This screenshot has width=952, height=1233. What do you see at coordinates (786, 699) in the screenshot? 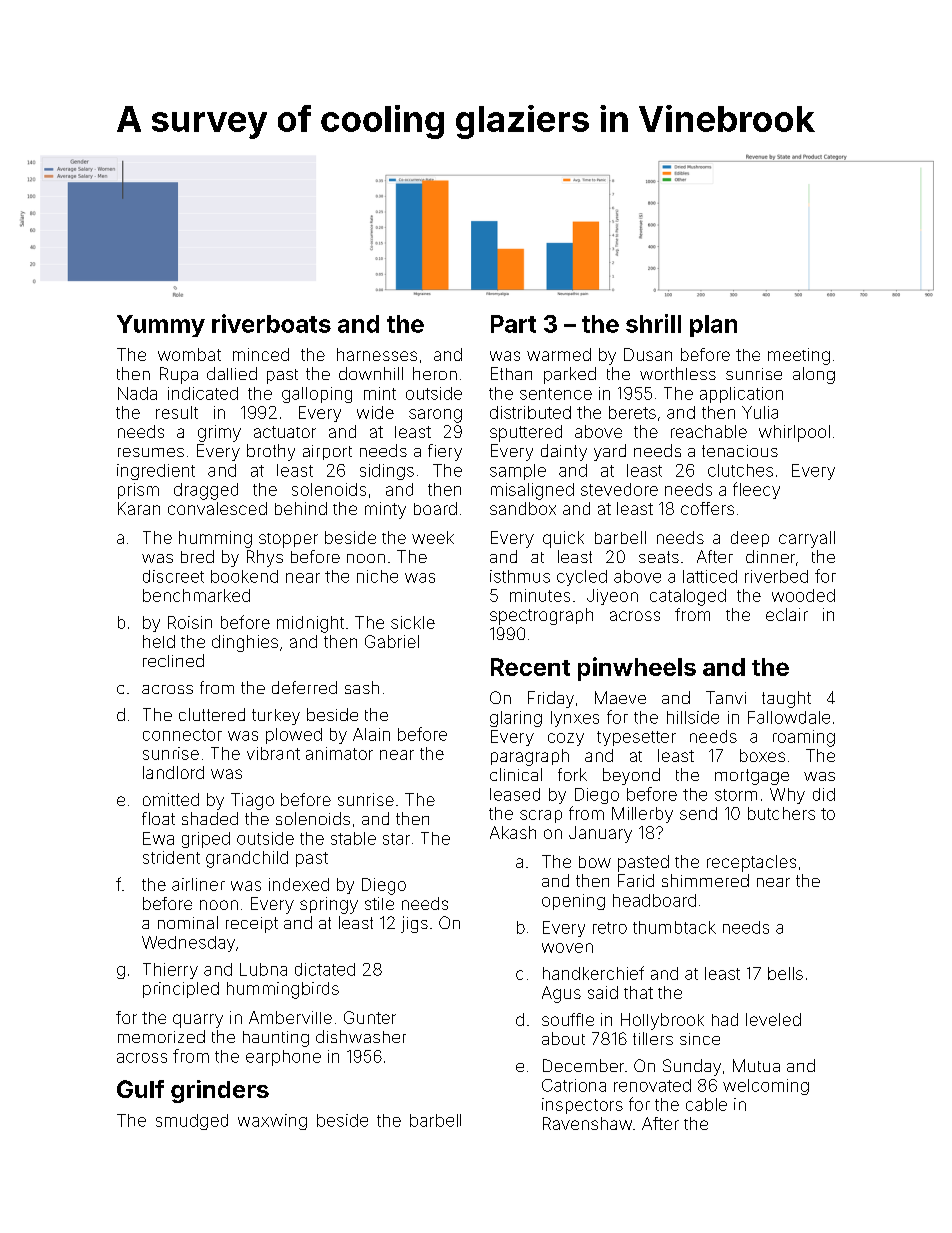
I see `taught` at bounding box center [786, 699].
